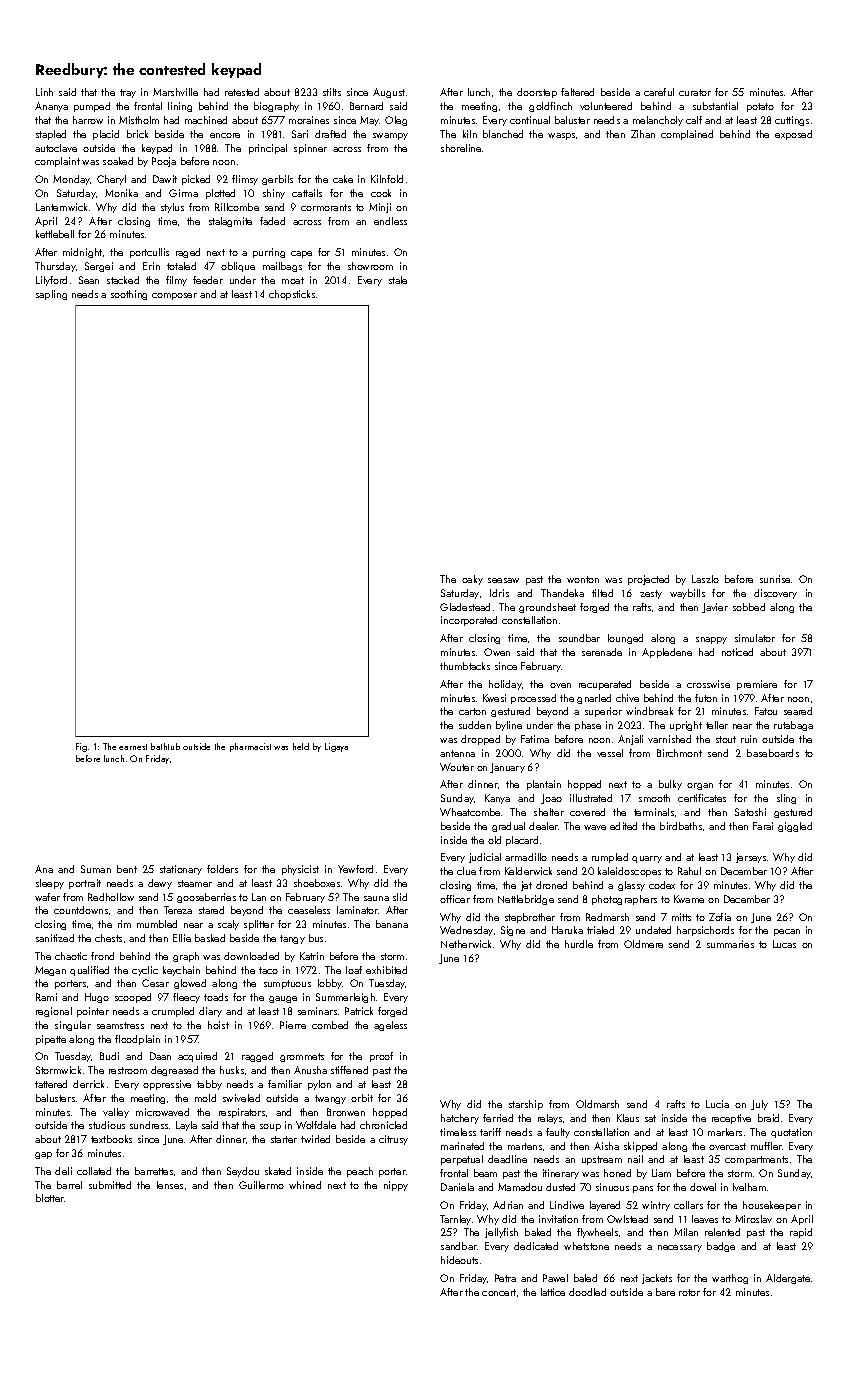 The height and width of the screenshot is (1400, 849). I want to click on premiere, so click(757, 685).
